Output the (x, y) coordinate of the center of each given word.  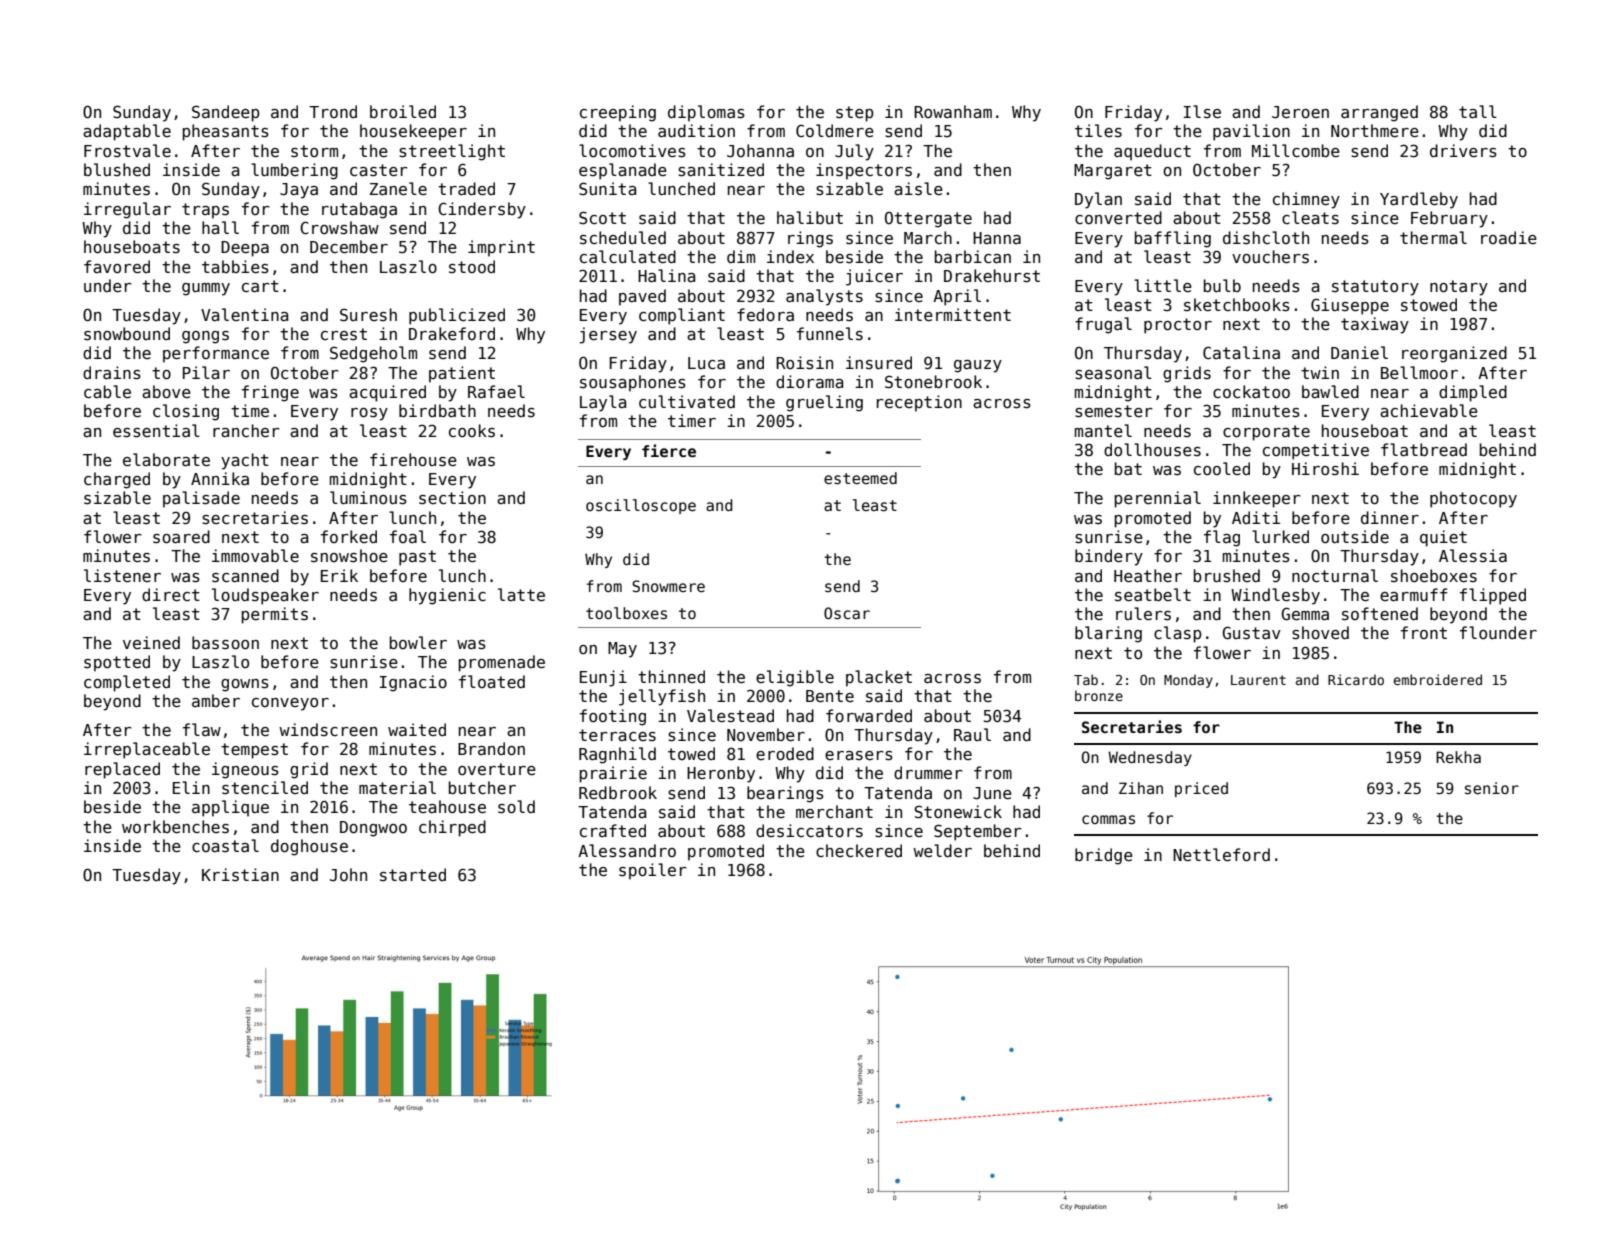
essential (156, 431)
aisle (918, 189)
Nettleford (1221, 854)
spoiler (653, 871)
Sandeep (226, 113)
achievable (1429, 410)
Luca (706, 363)
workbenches (175, 827)
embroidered (1437, 679)
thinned (671, 676)
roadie (1509, 237)
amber (216, 700)
